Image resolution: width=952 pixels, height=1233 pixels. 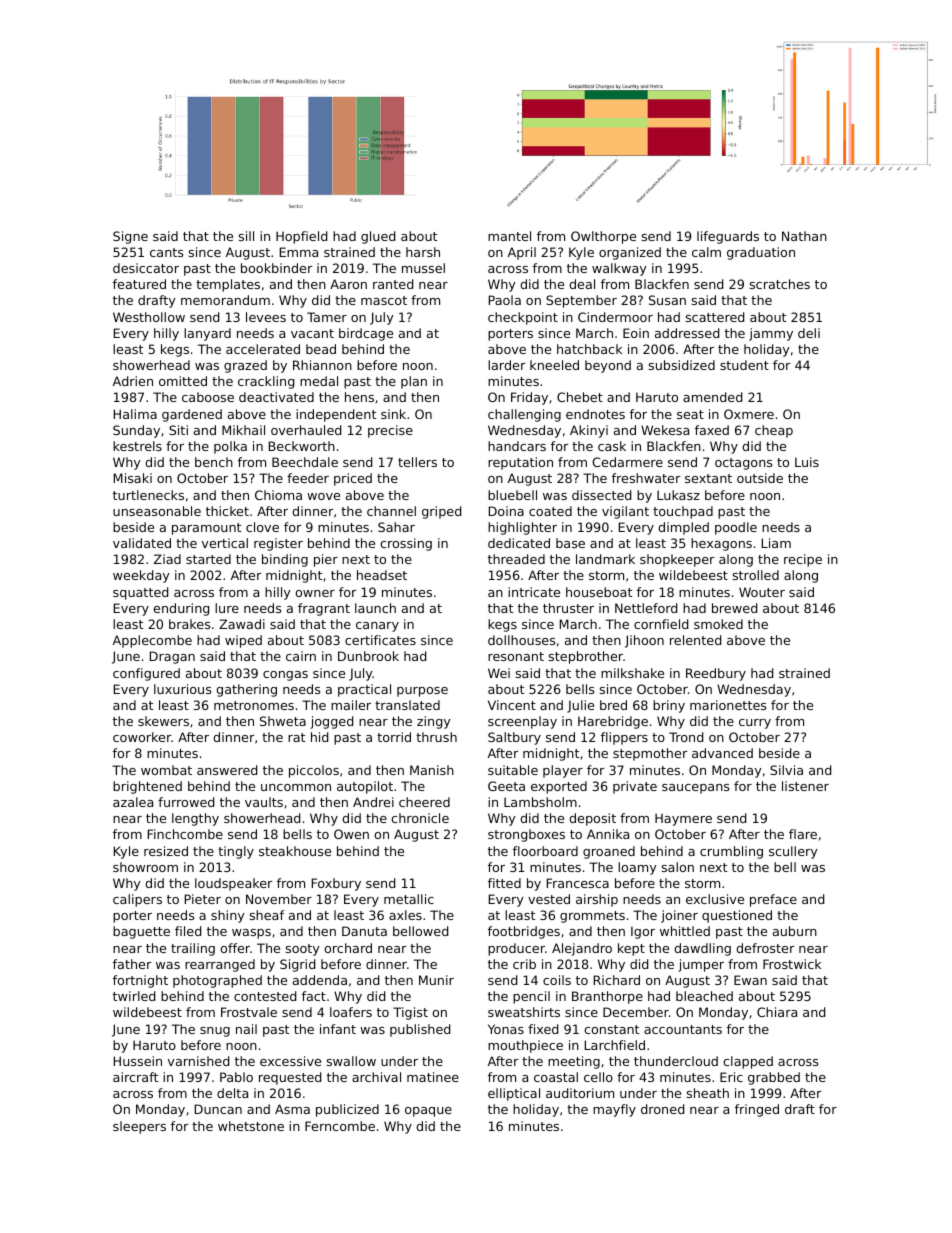 I want to click on Ferncombe, so click(x=340, y=1126).
